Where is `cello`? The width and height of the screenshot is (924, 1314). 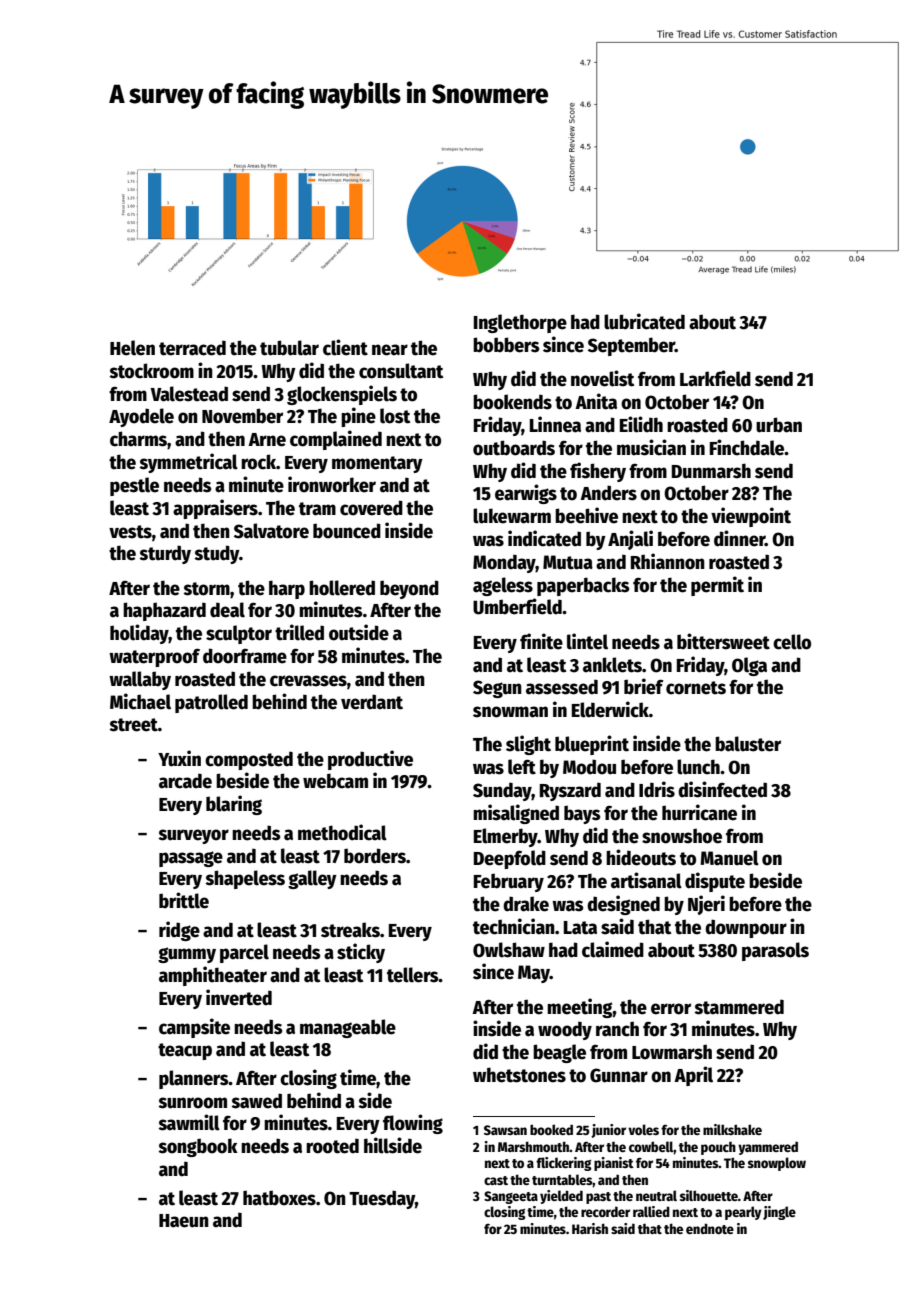
cello is located at coordinates (792, 642).
